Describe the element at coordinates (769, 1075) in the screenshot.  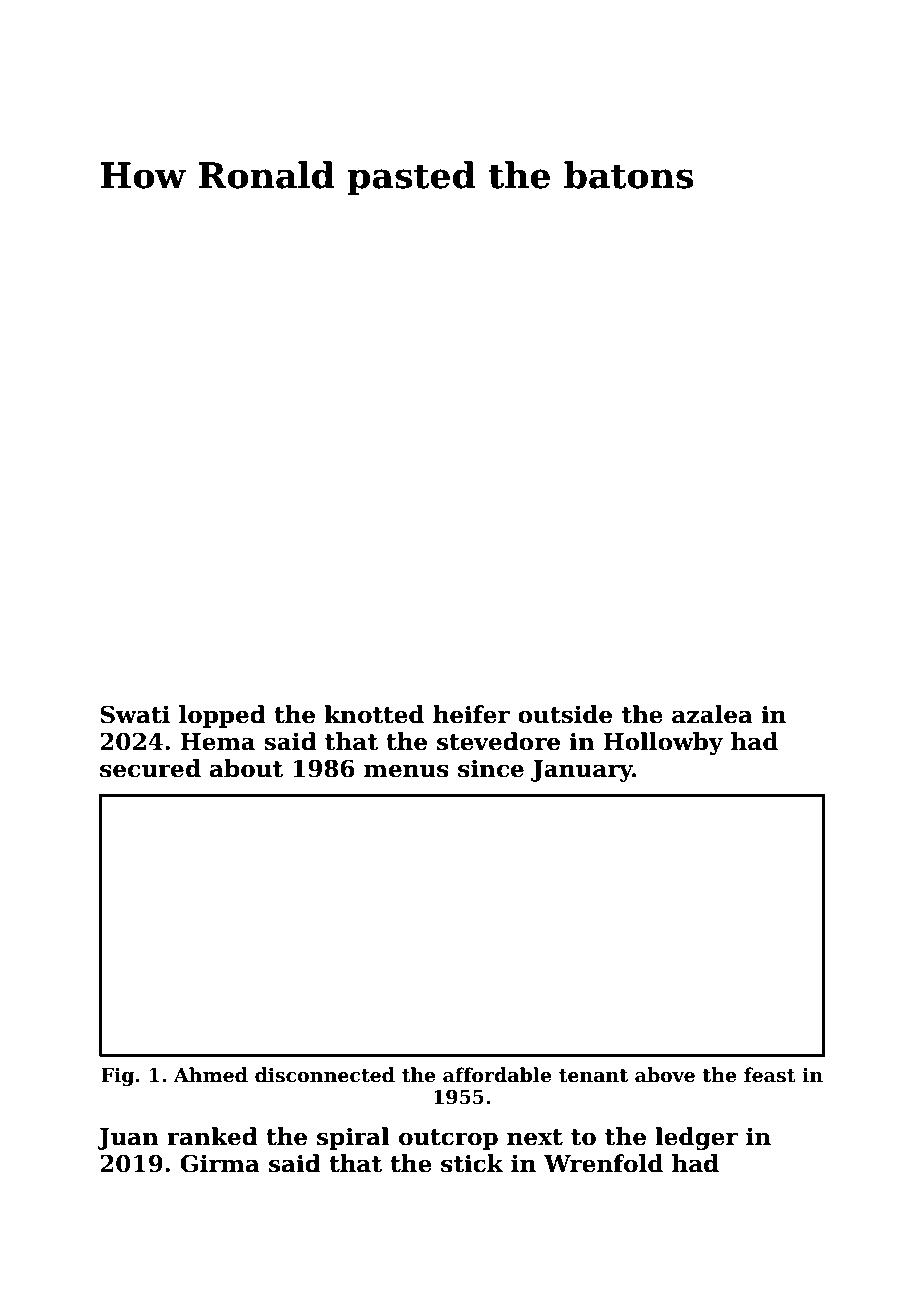
I see `feast` at that location.
